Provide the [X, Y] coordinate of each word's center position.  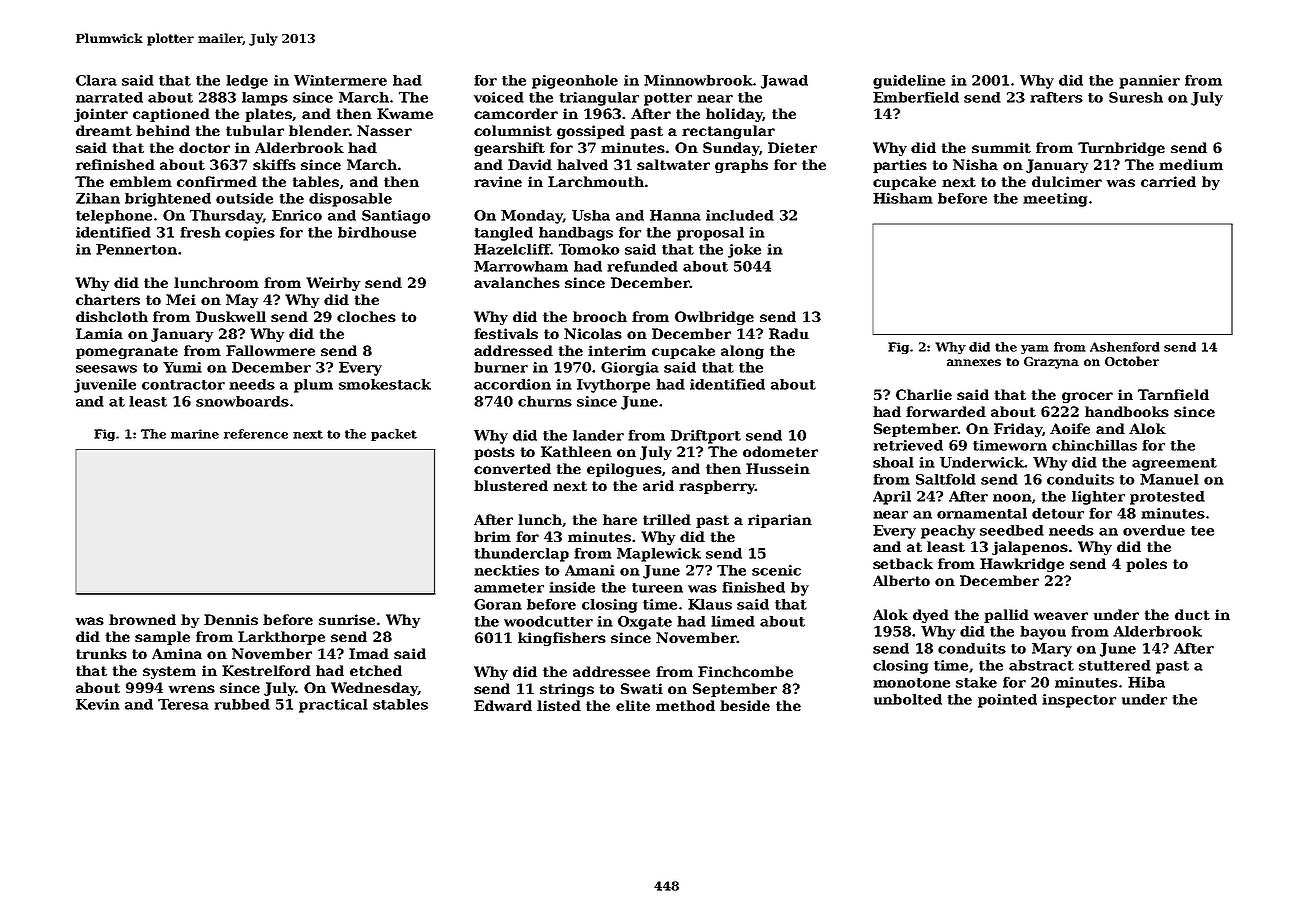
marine [195, 434]
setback [903, 563]
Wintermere [340, 80]
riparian [780, 521]
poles [1146, 565]
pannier [1149, 82]
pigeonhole [575, 82]
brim [492, 536]
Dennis [231, 619]
